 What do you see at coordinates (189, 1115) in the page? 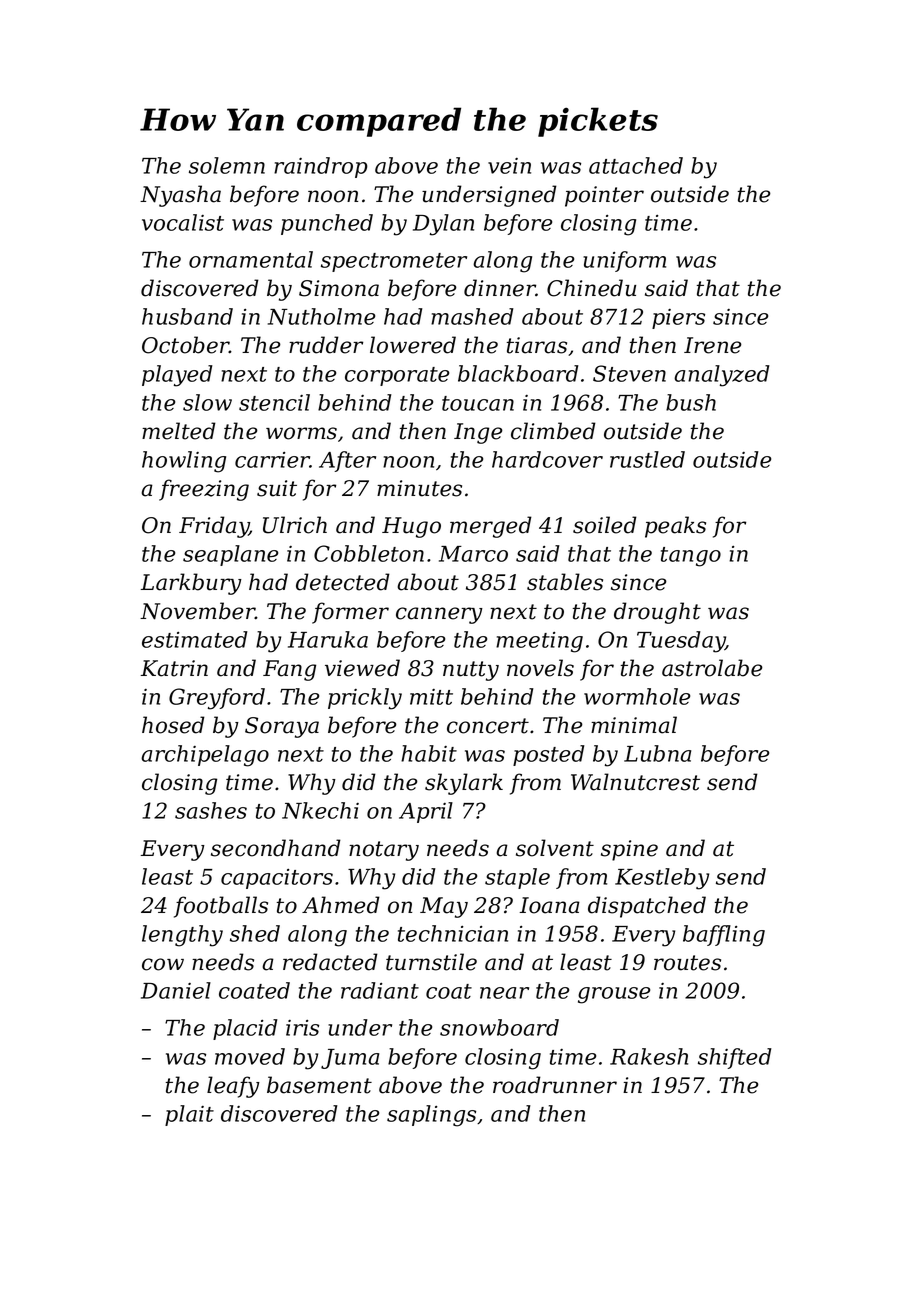
I see `plait` at bounding box center [189, 1115].
